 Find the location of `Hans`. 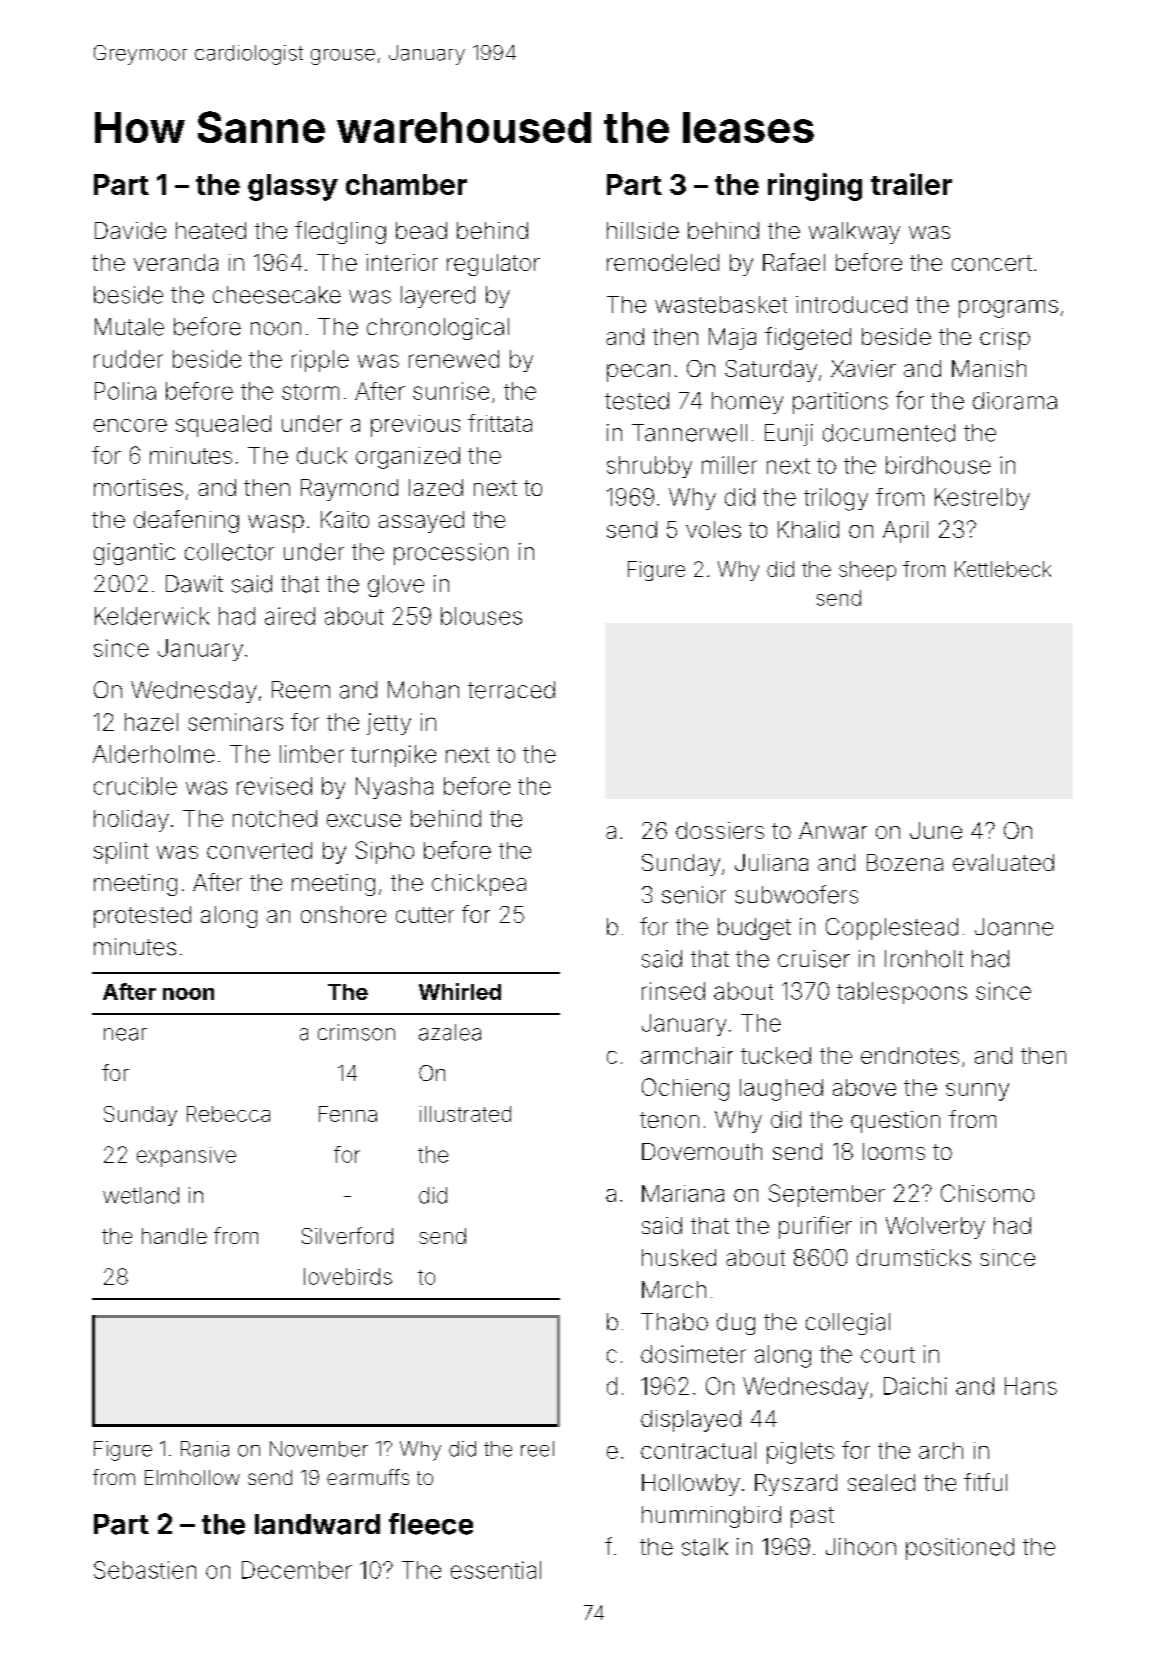

Hans is located at coordinates (1031, 1386).
